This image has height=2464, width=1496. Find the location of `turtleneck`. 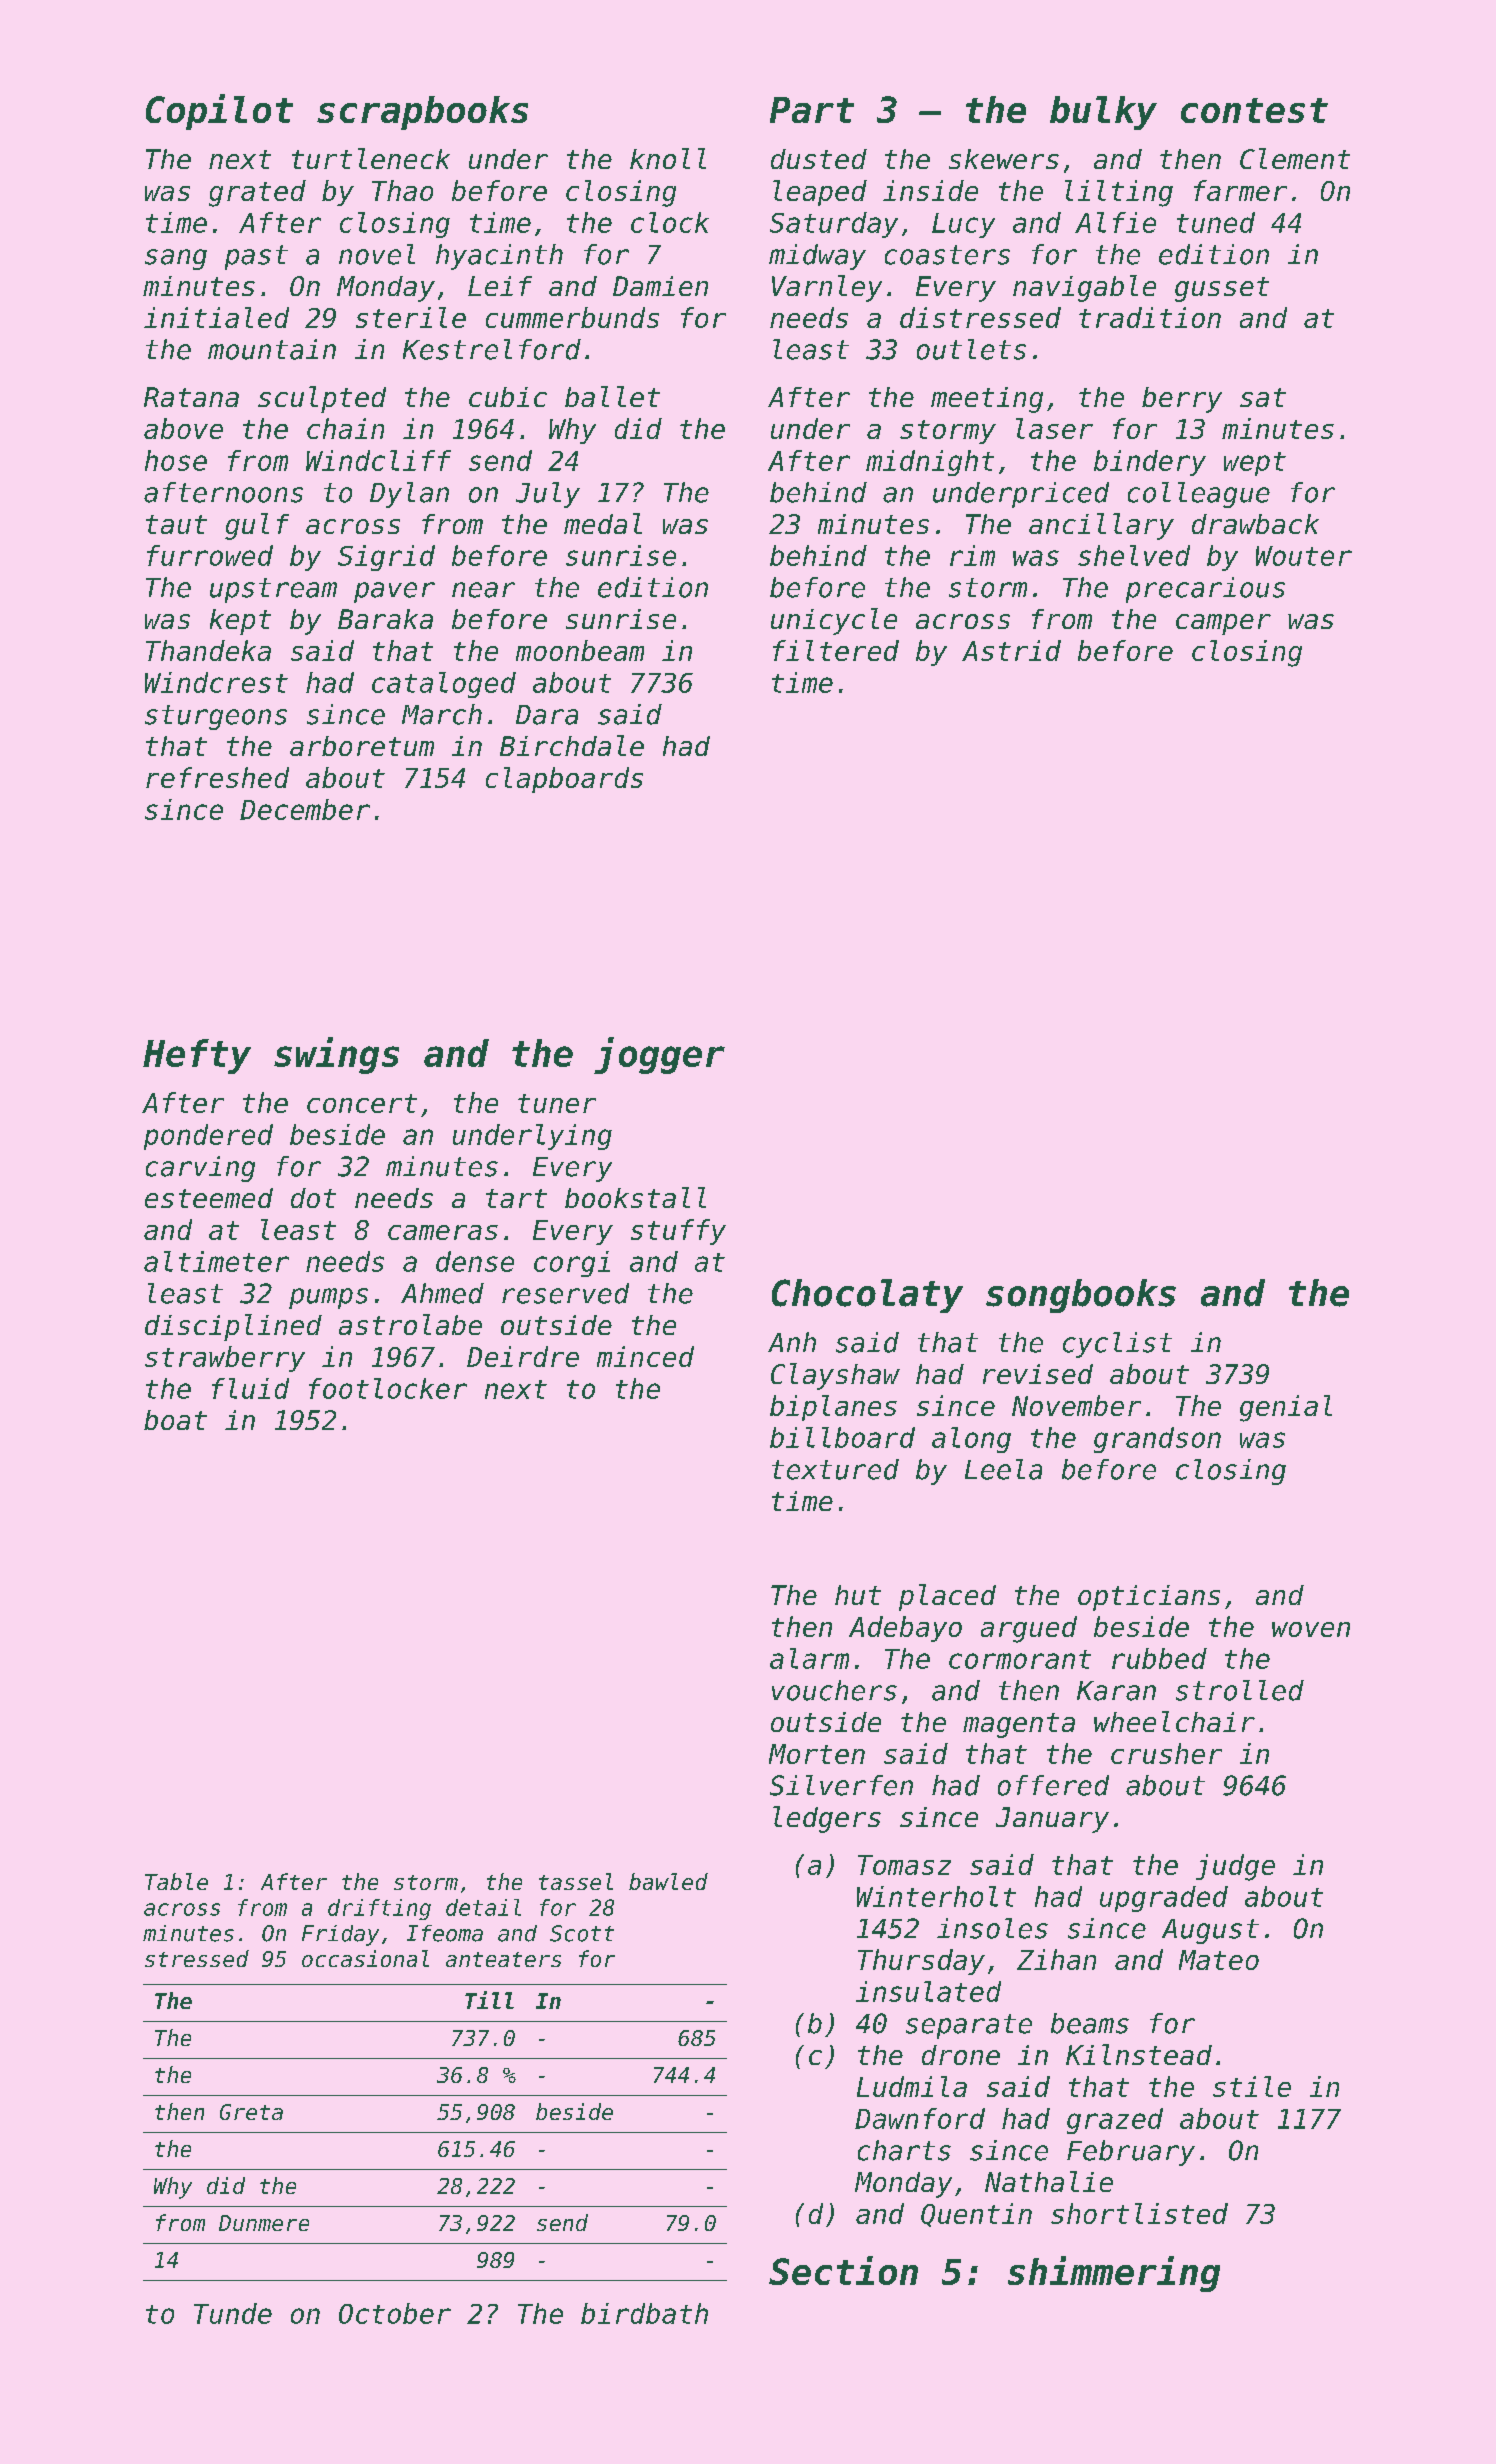

turtleneck is located at coordinates (371, 158).
